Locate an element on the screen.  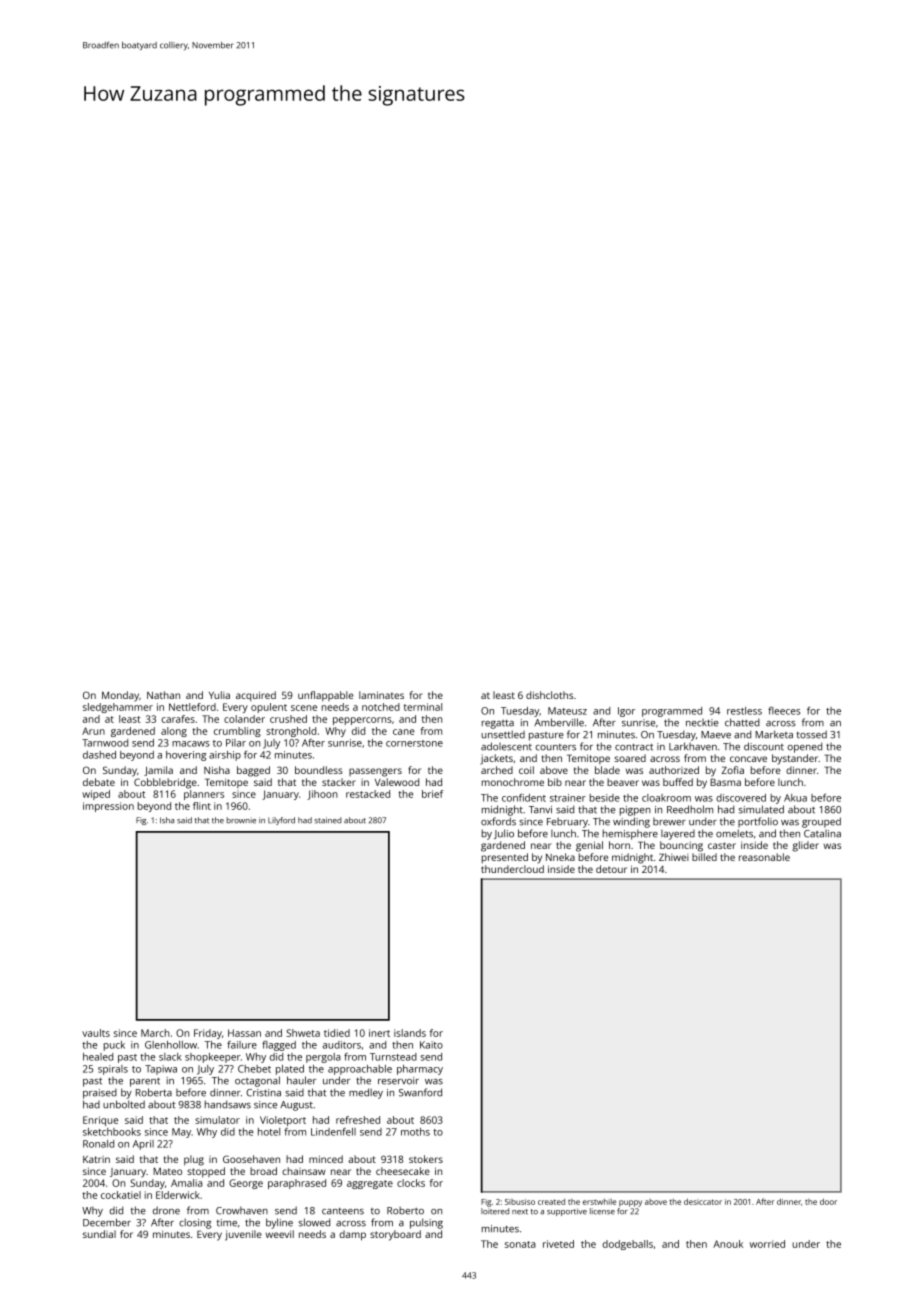
Amalia is located at coordinates (186, 1183).
